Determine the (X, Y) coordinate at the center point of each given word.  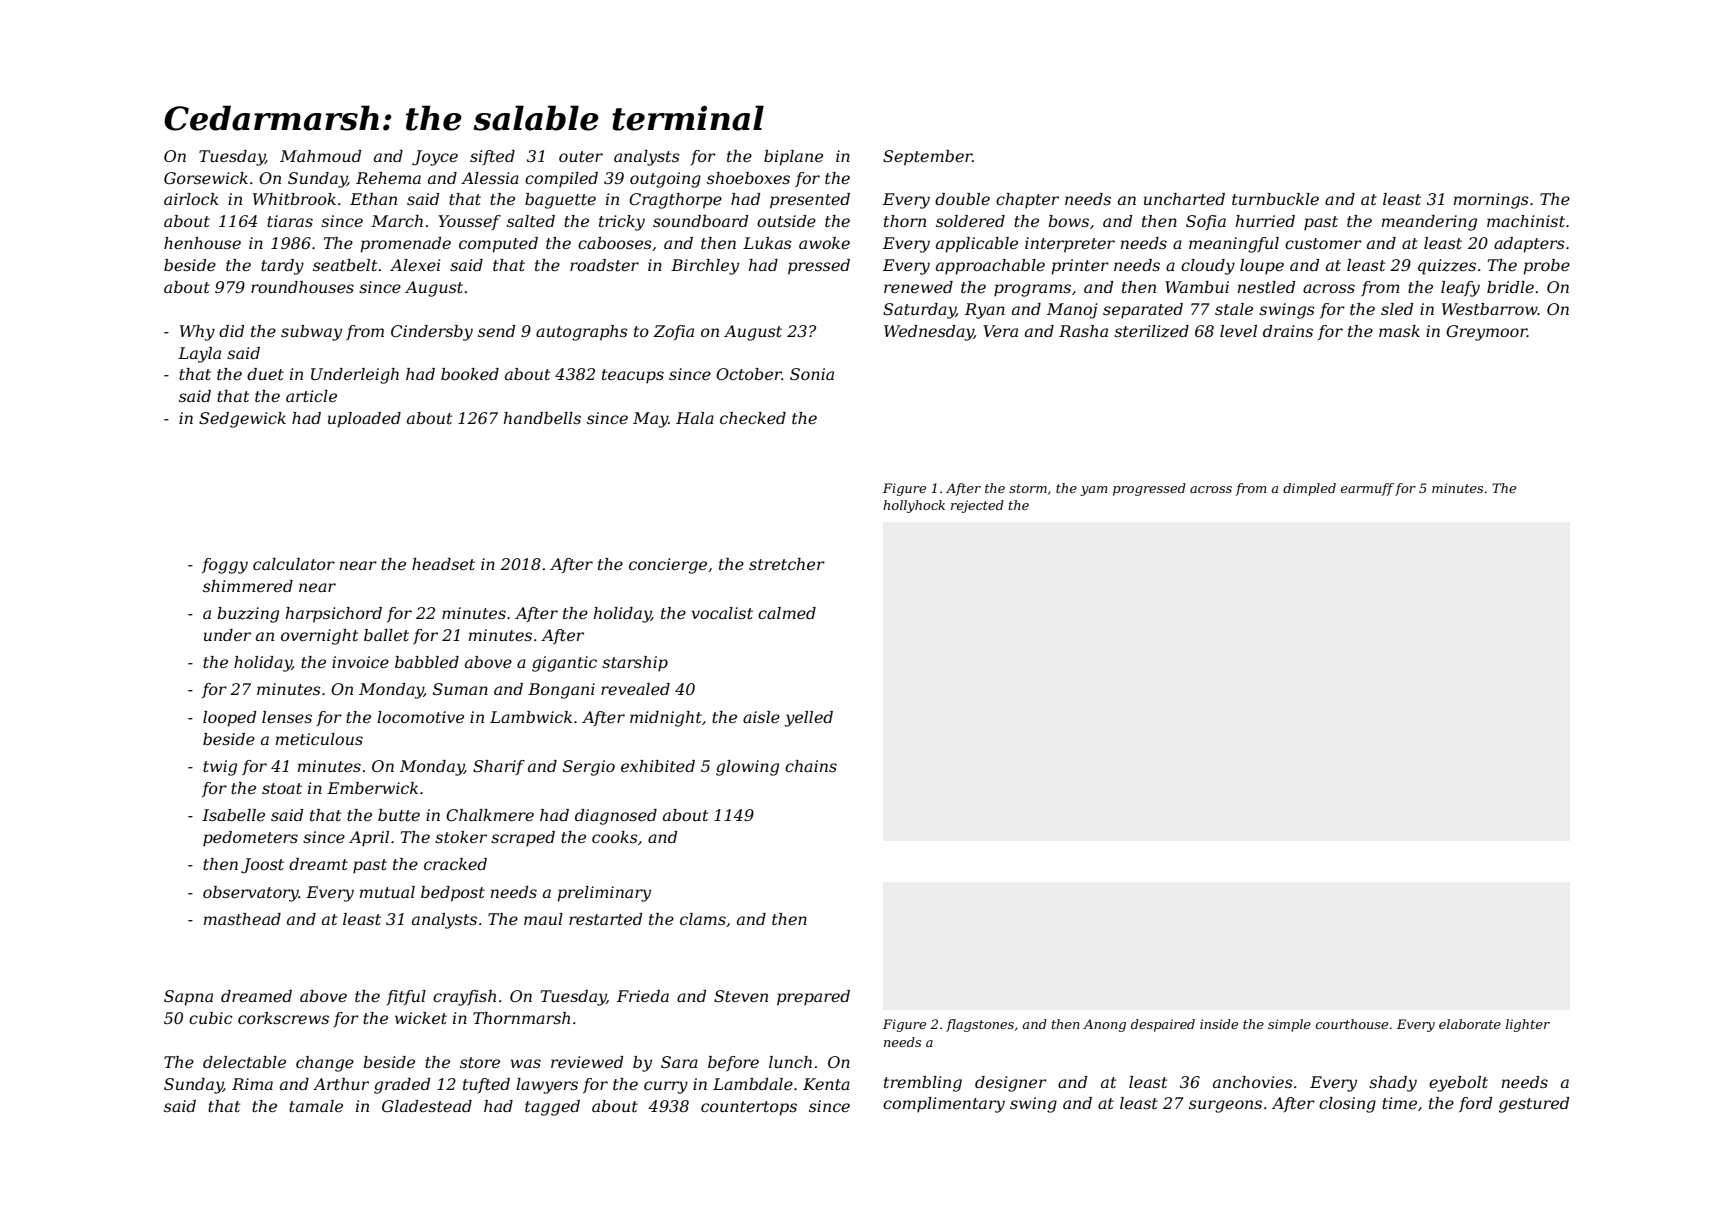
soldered (970, 221)
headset (443, 564)
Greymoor (1486, 333)
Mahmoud (320, 156)
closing (1347, 1105)
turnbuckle (1275, 199)
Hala (695, 418)
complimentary (944, 1105)
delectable (244, 1062)
